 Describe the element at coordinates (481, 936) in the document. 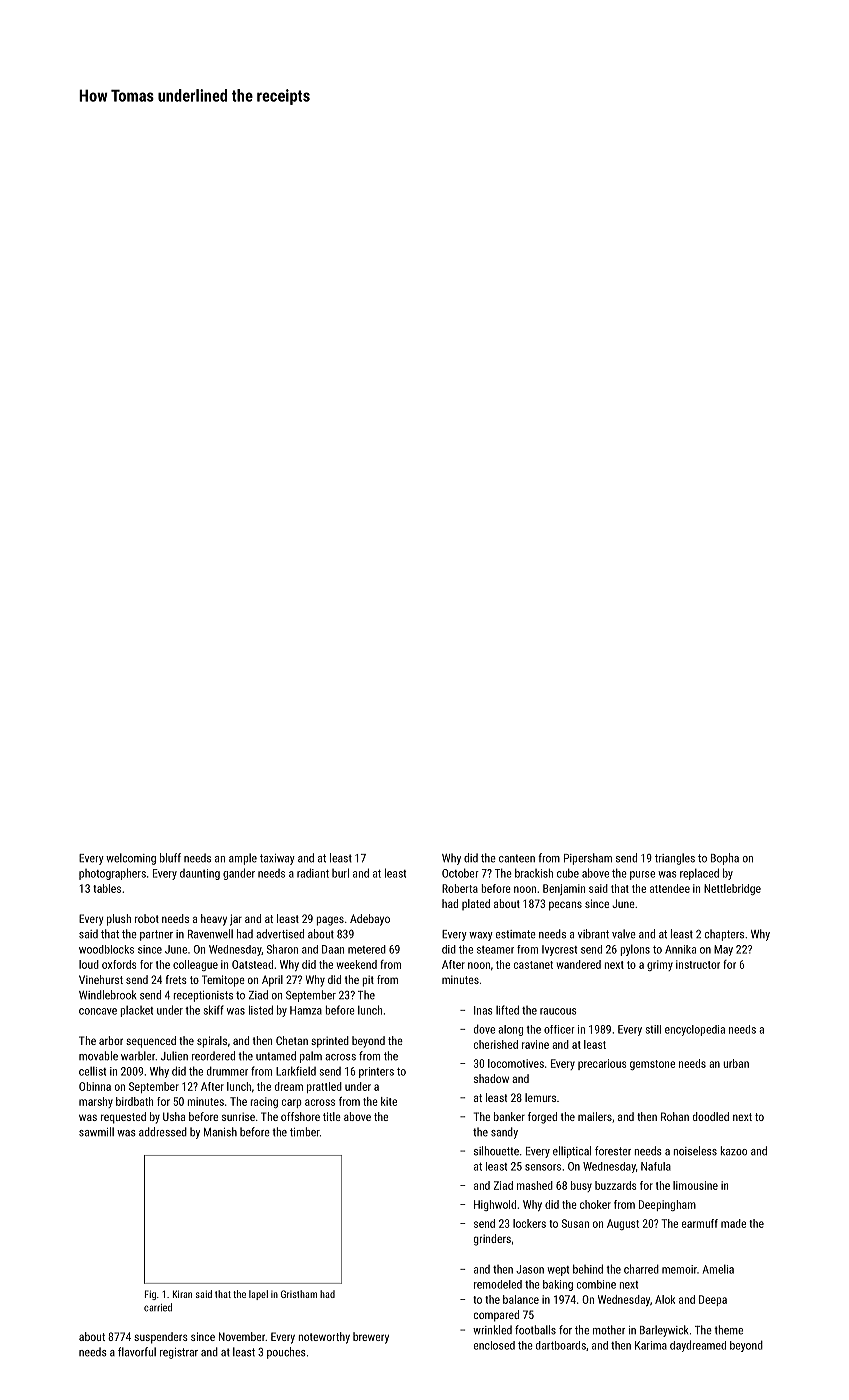

I see `waxy` at that location.
